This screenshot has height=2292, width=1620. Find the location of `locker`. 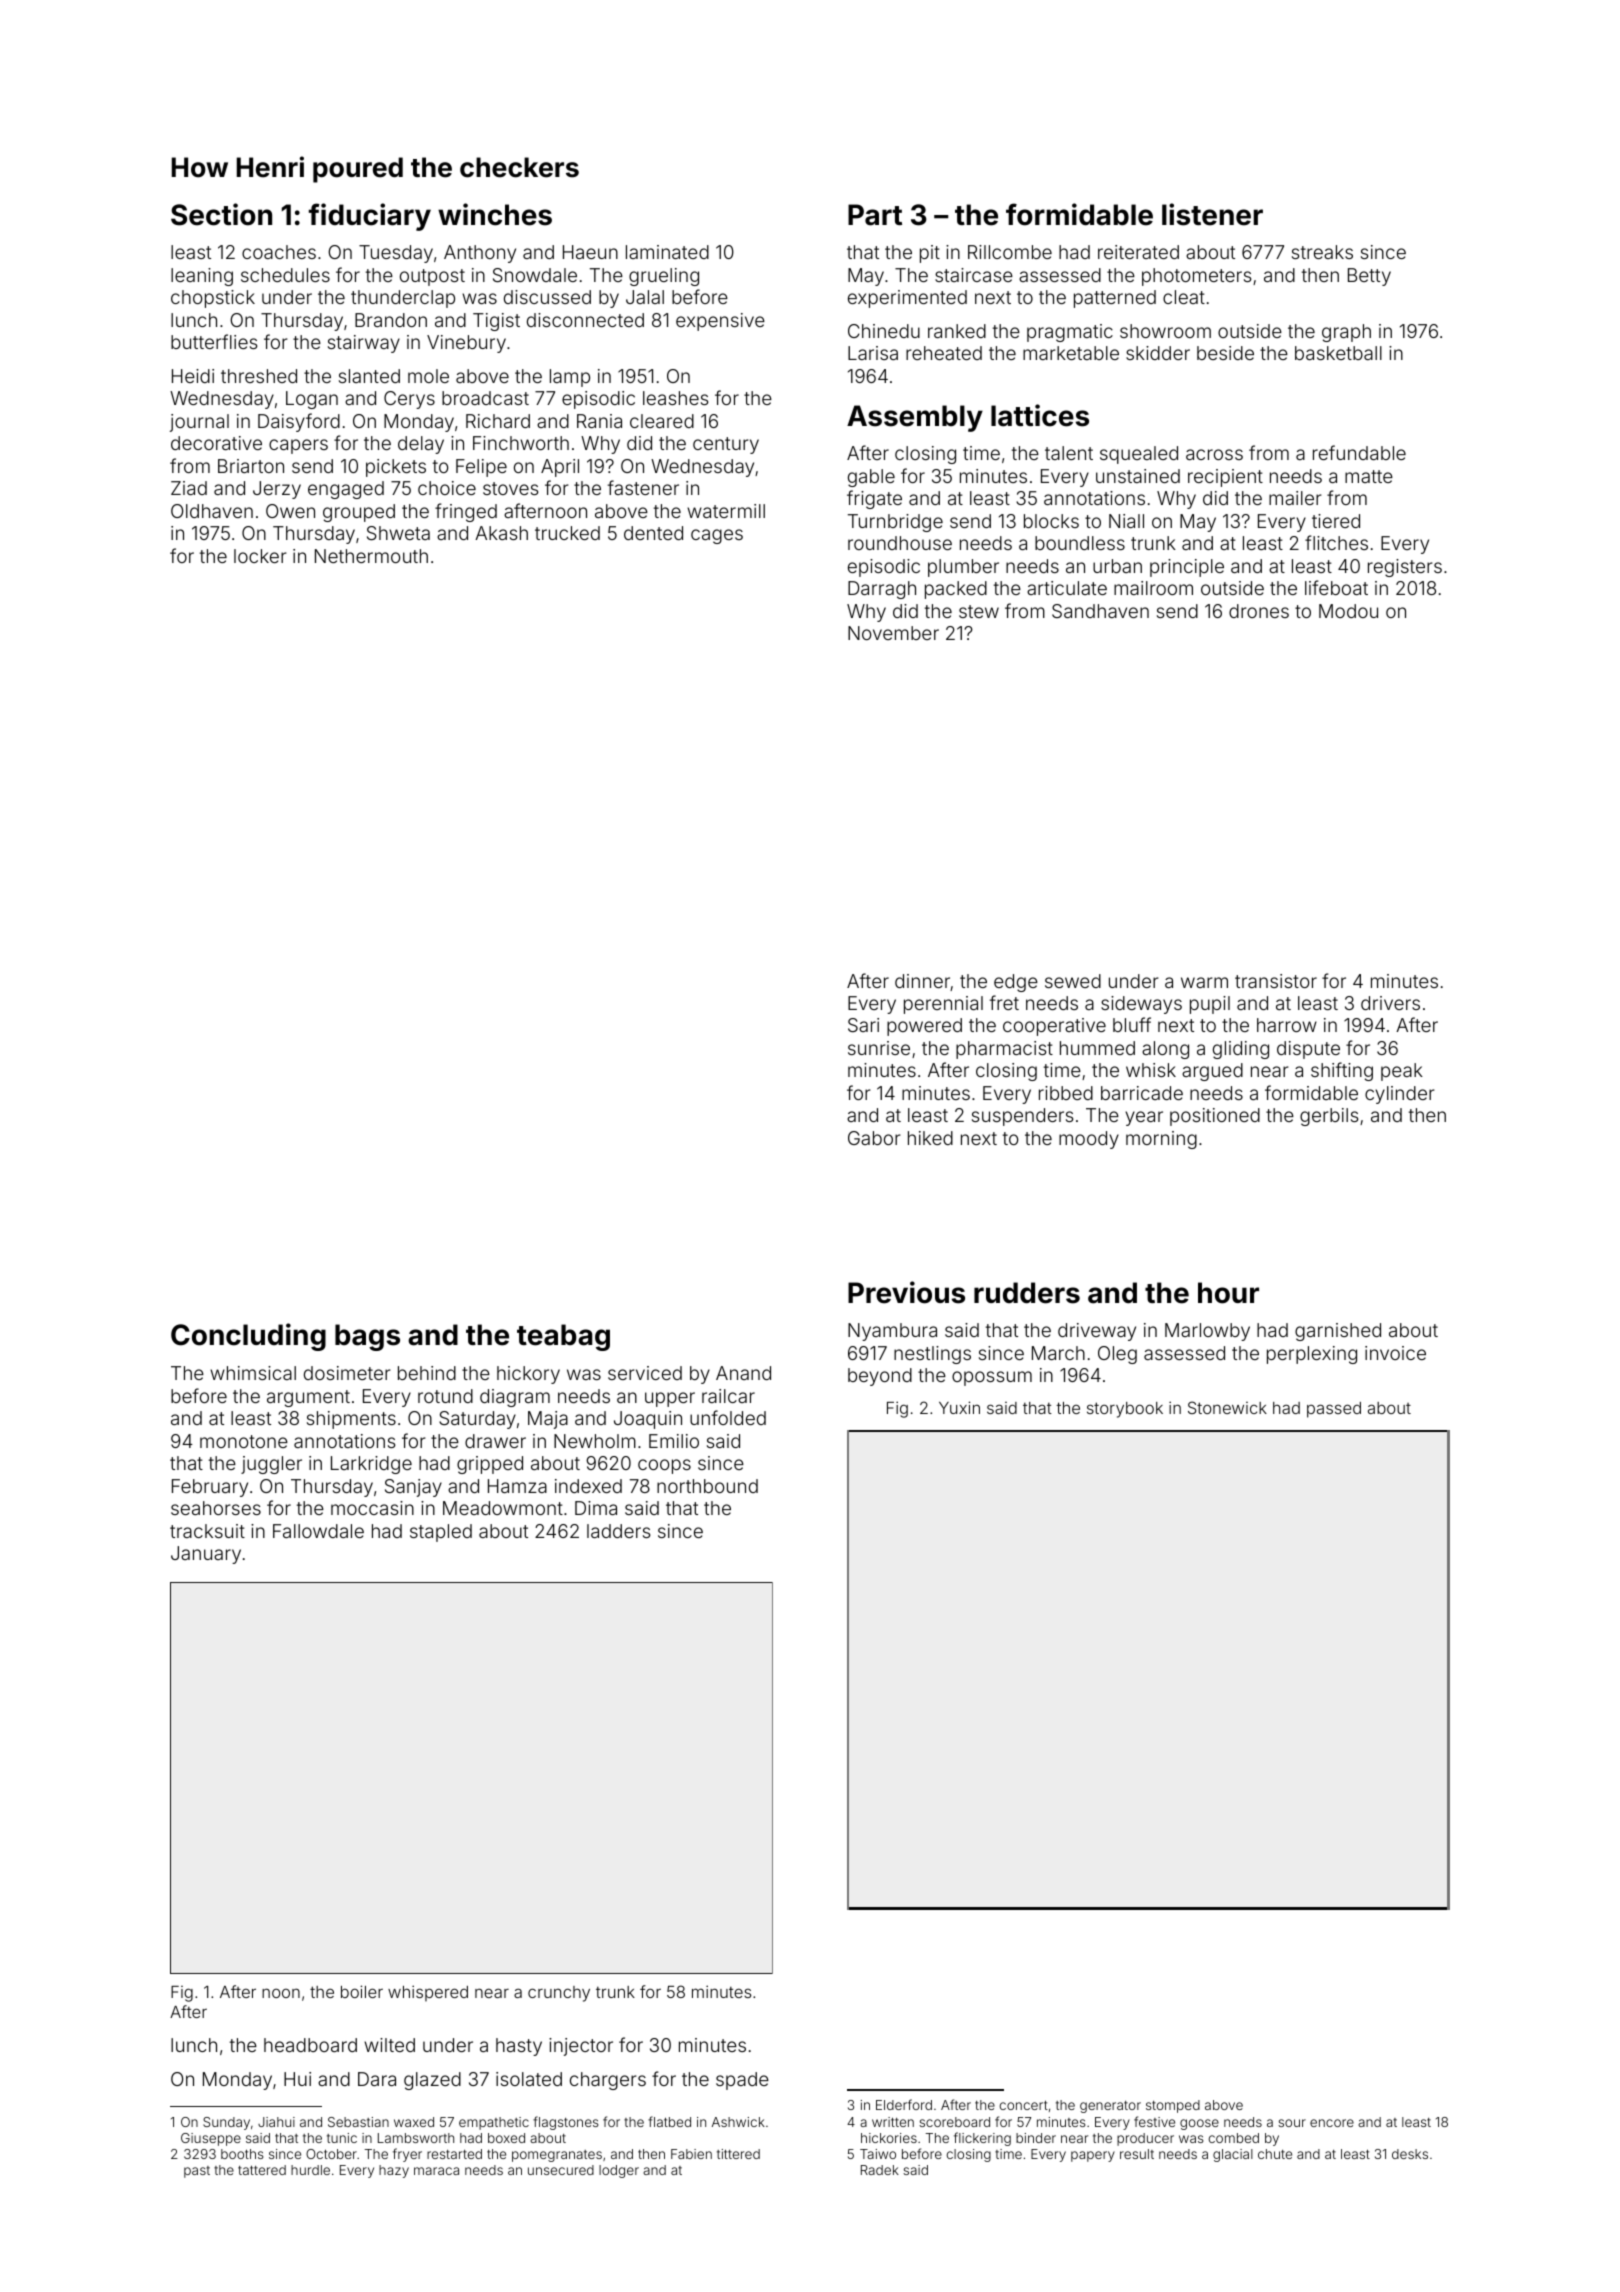

locker is located at coordinates (260, 556).
